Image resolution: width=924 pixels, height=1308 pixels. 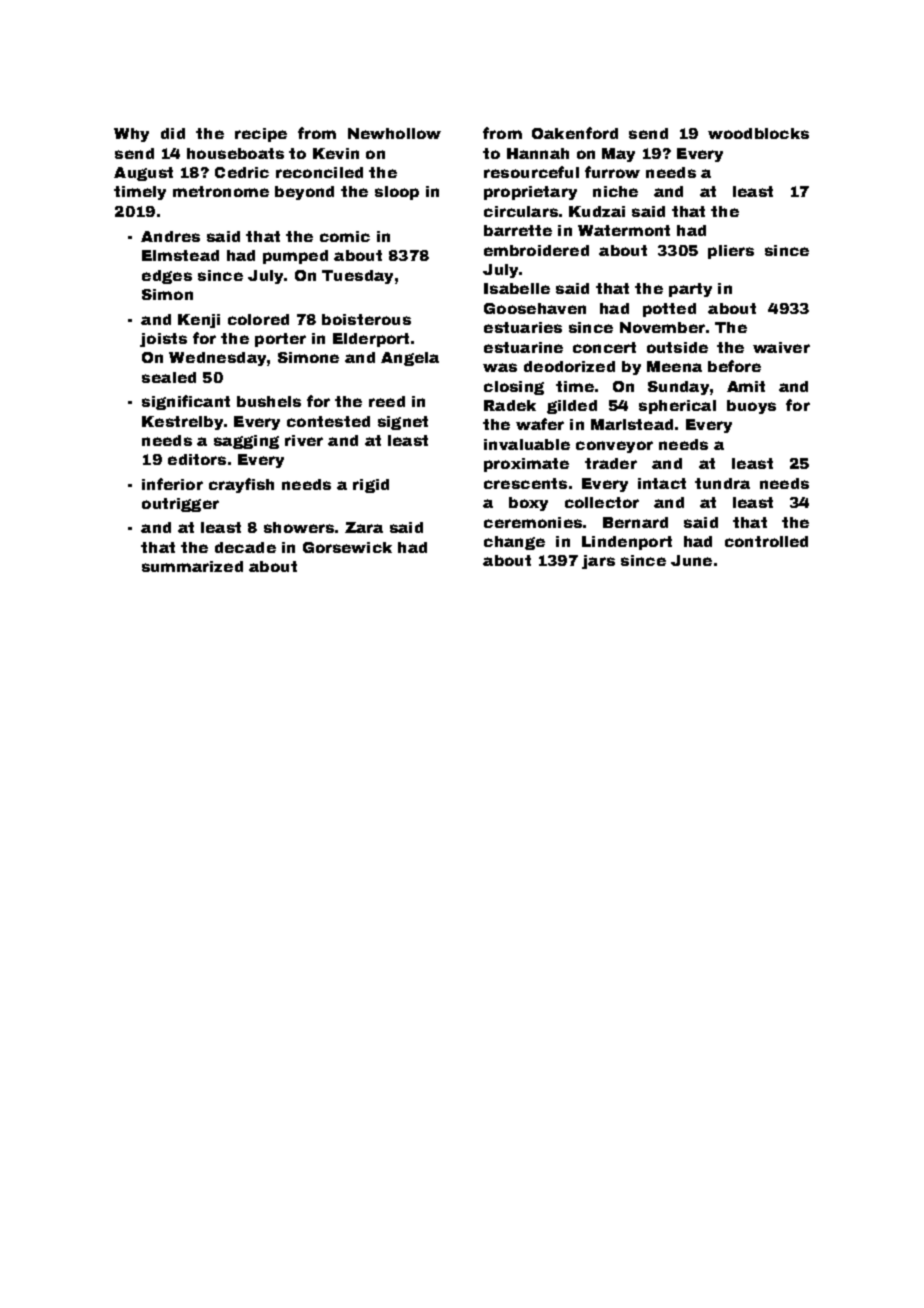 I want to click on comic, so click(x=345, y=236).
